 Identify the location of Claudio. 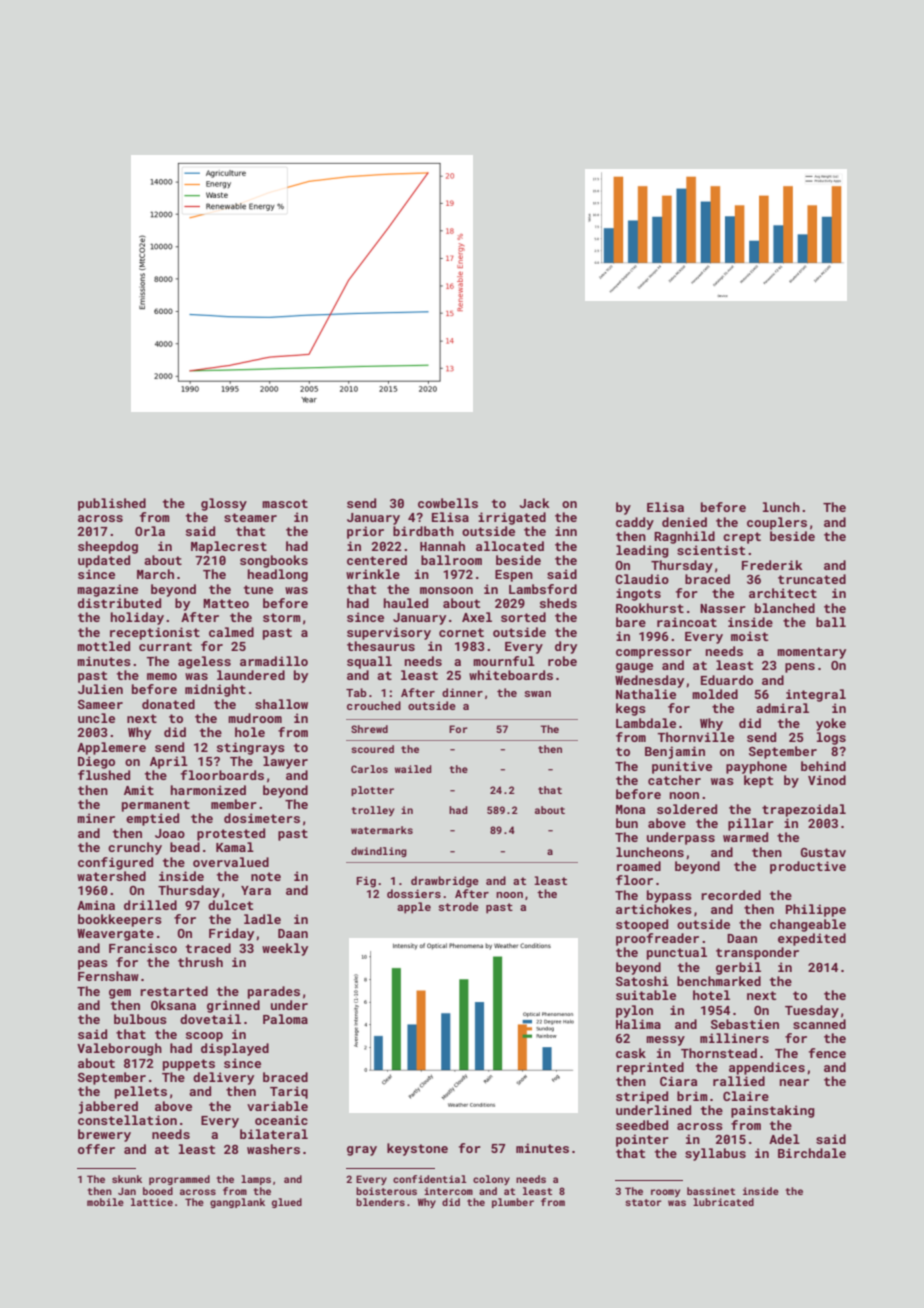
(642, 579).
